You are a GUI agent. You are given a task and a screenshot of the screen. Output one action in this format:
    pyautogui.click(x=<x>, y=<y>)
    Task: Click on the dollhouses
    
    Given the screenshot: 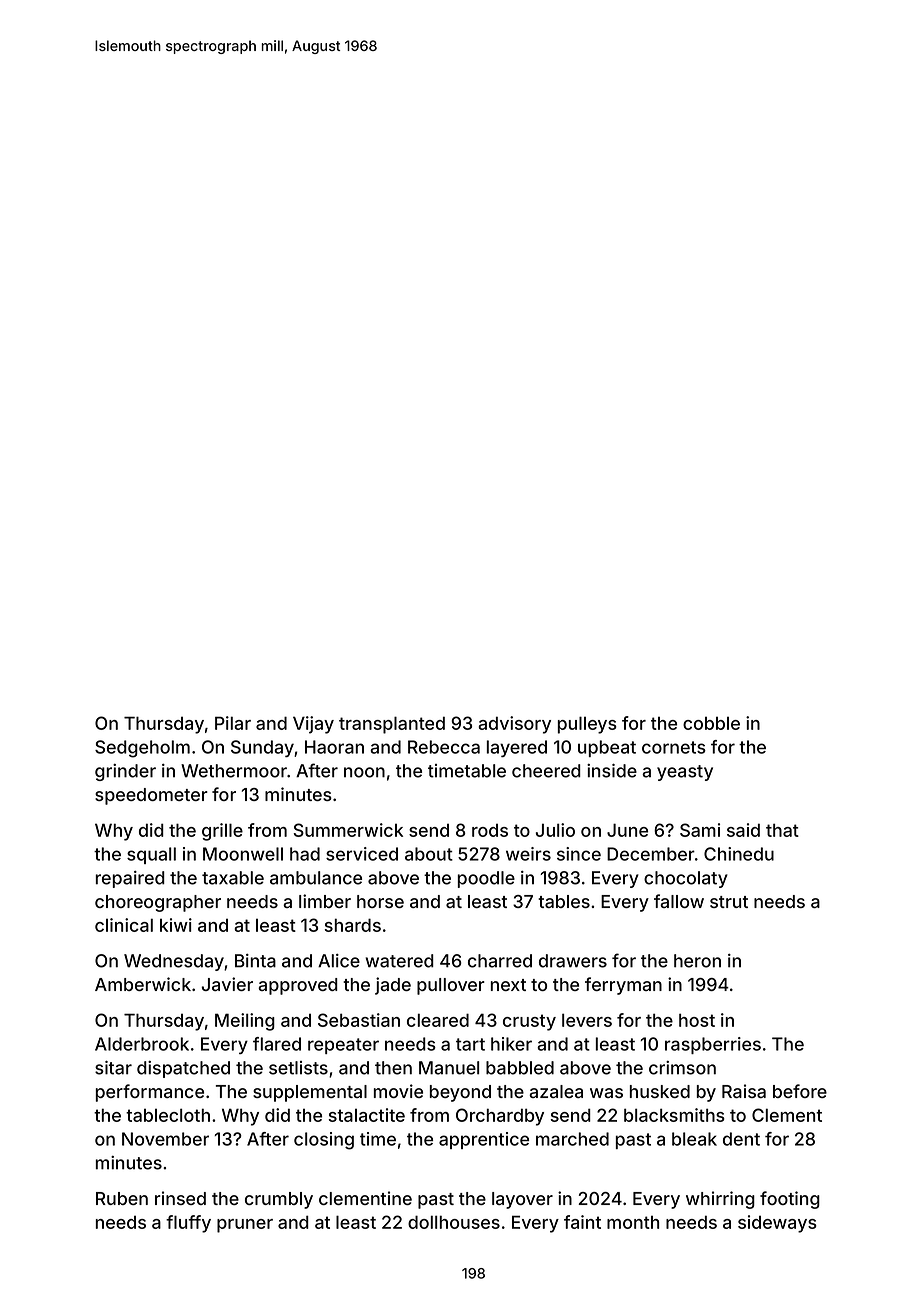 What is the action you would take?
    pyautogui.click(x=454, y=1222)
